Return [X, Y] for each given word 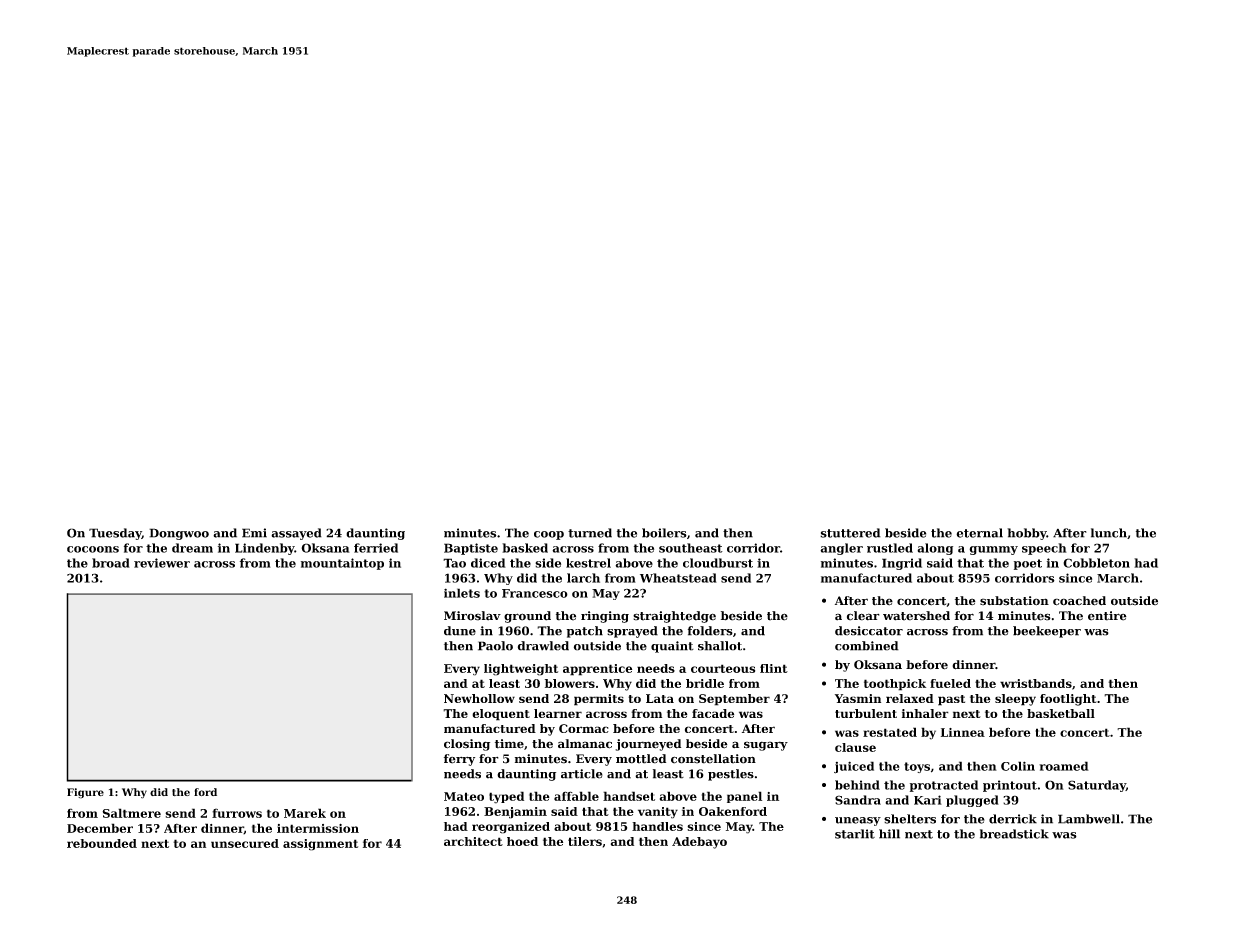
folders [710, 631]
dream [192, 548]
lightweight [521, 670]
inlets [462, 593]
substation [1014, 601]
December [100, 828]
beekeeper [1047, 632]
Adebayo [699, 843]
